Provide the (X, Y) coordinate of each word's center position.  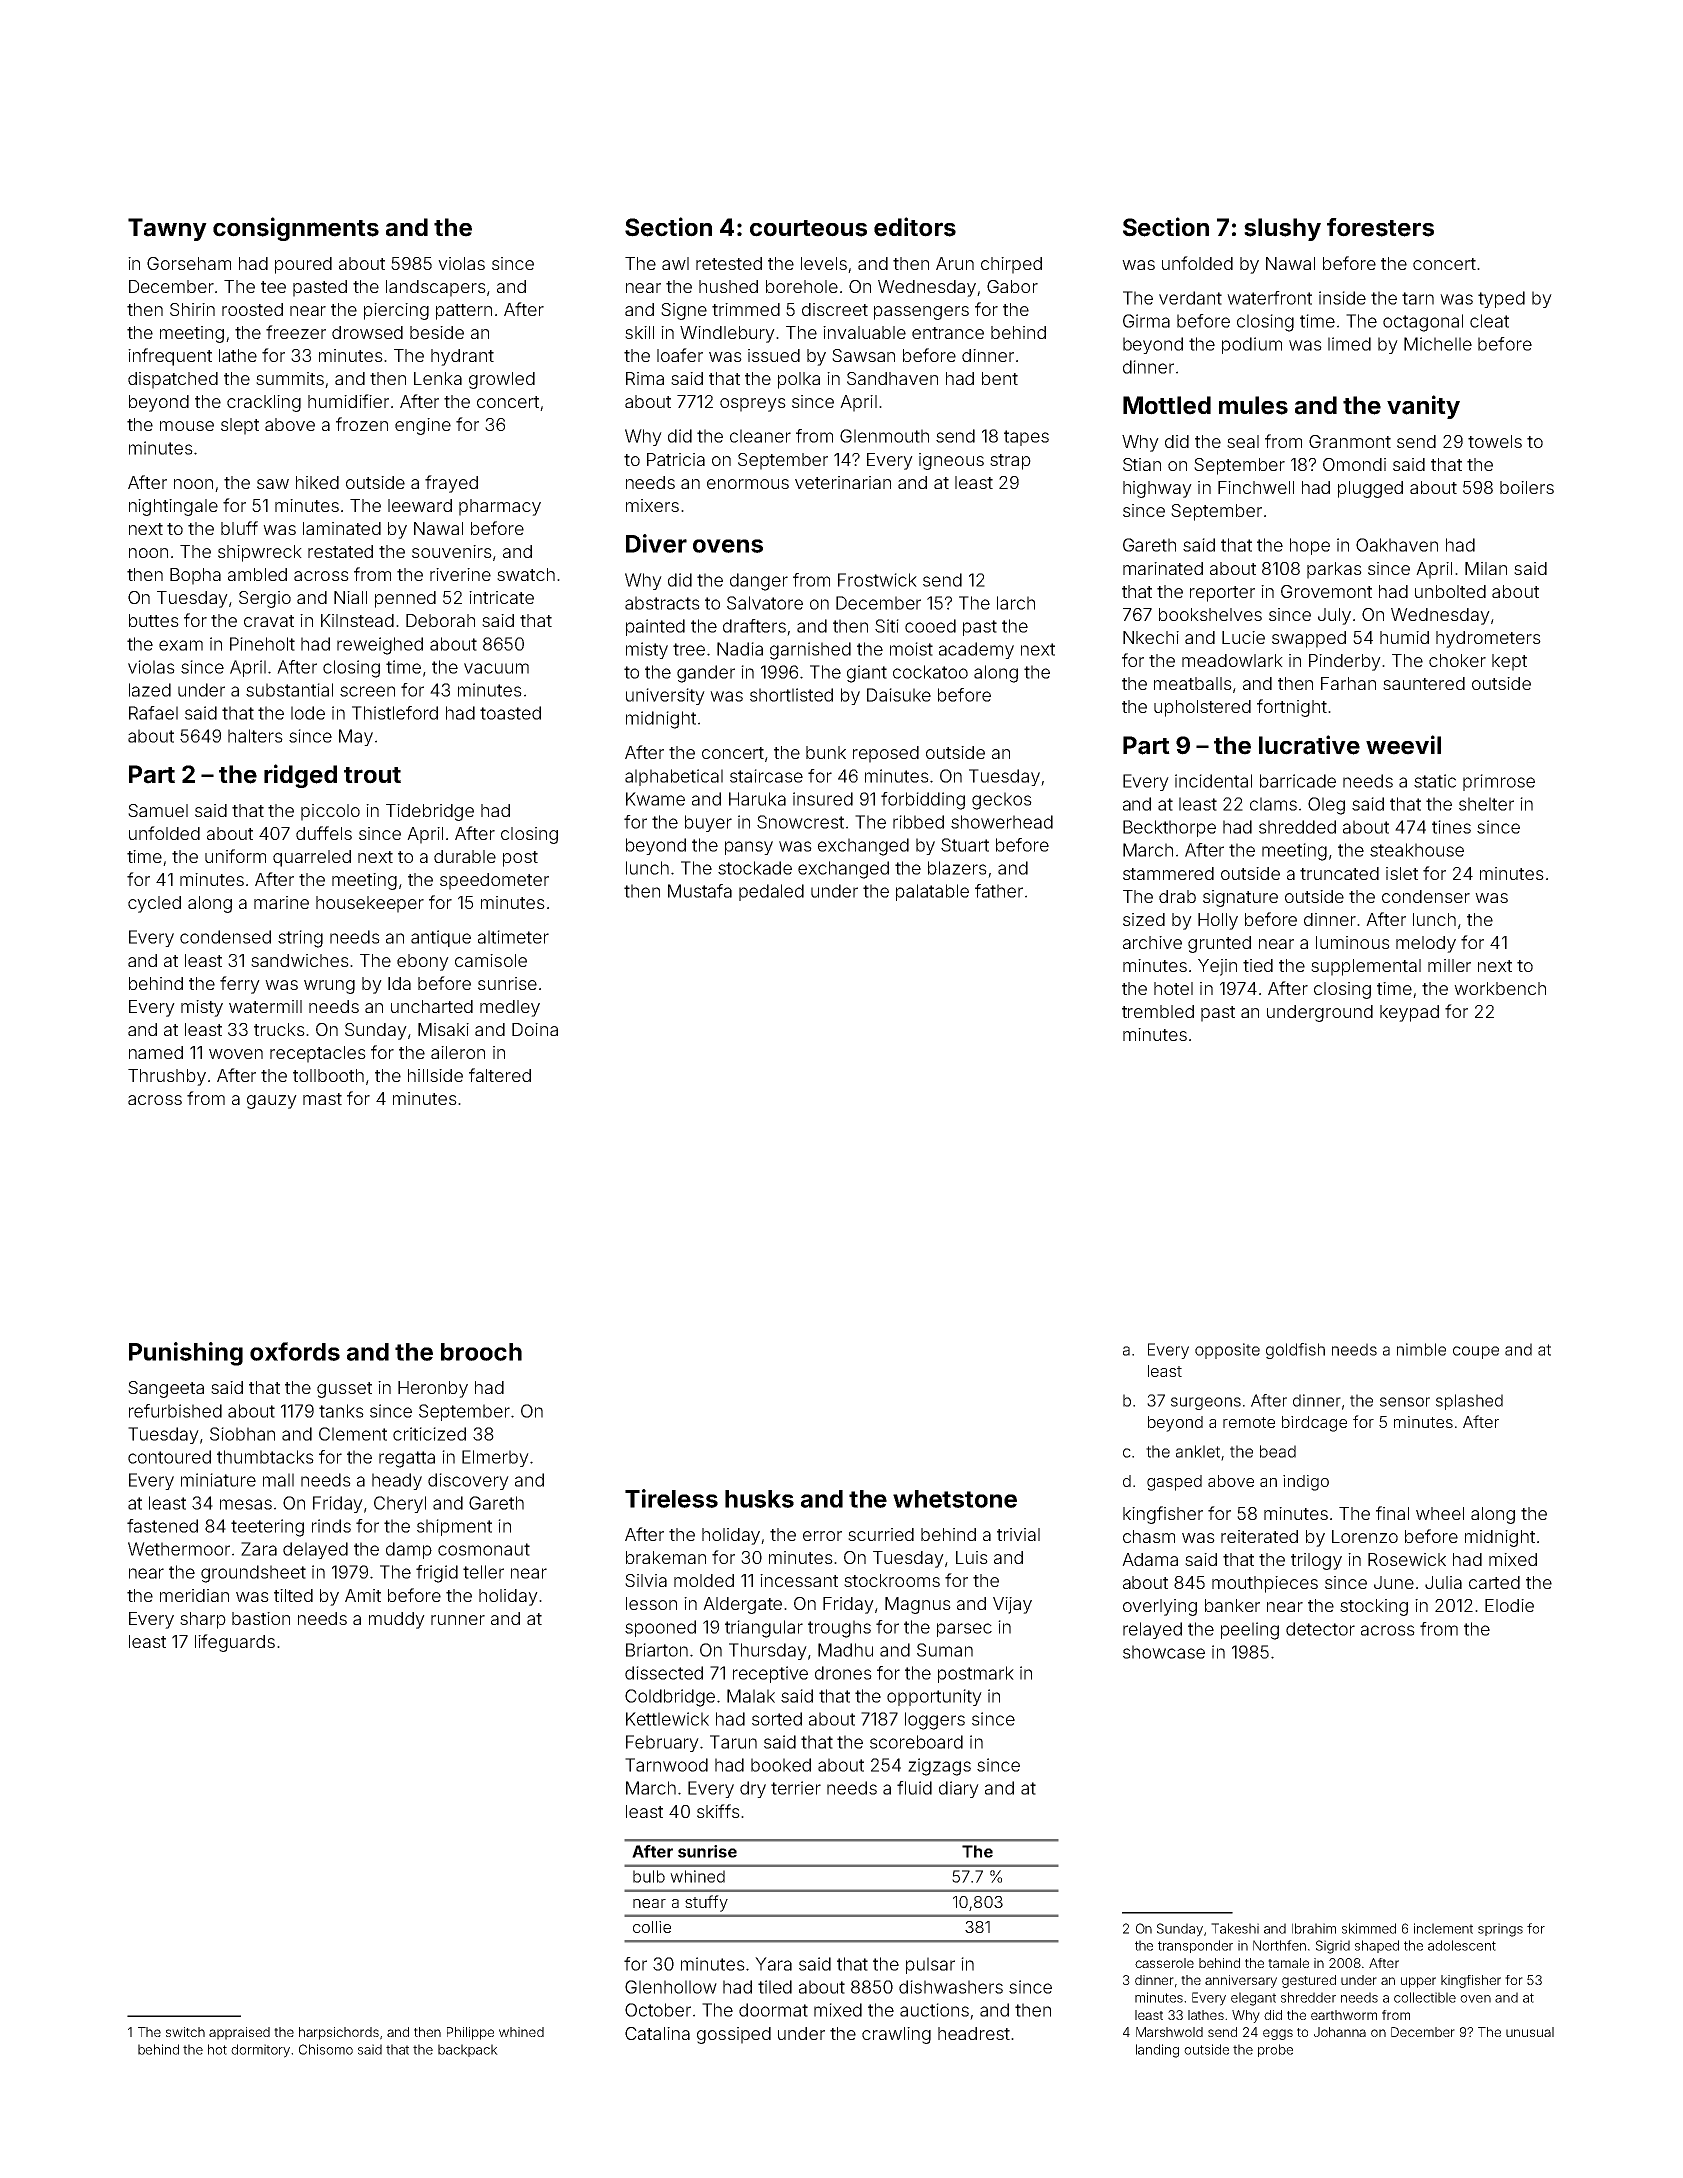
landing (1157, 2051)
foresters (1380, 227)
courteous (808, 228)
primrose (1499, 782)
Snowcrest (800, 822)
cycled (154, 904)
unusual (1530, 2032)
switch (185, 2032)
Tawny (167, 229)
